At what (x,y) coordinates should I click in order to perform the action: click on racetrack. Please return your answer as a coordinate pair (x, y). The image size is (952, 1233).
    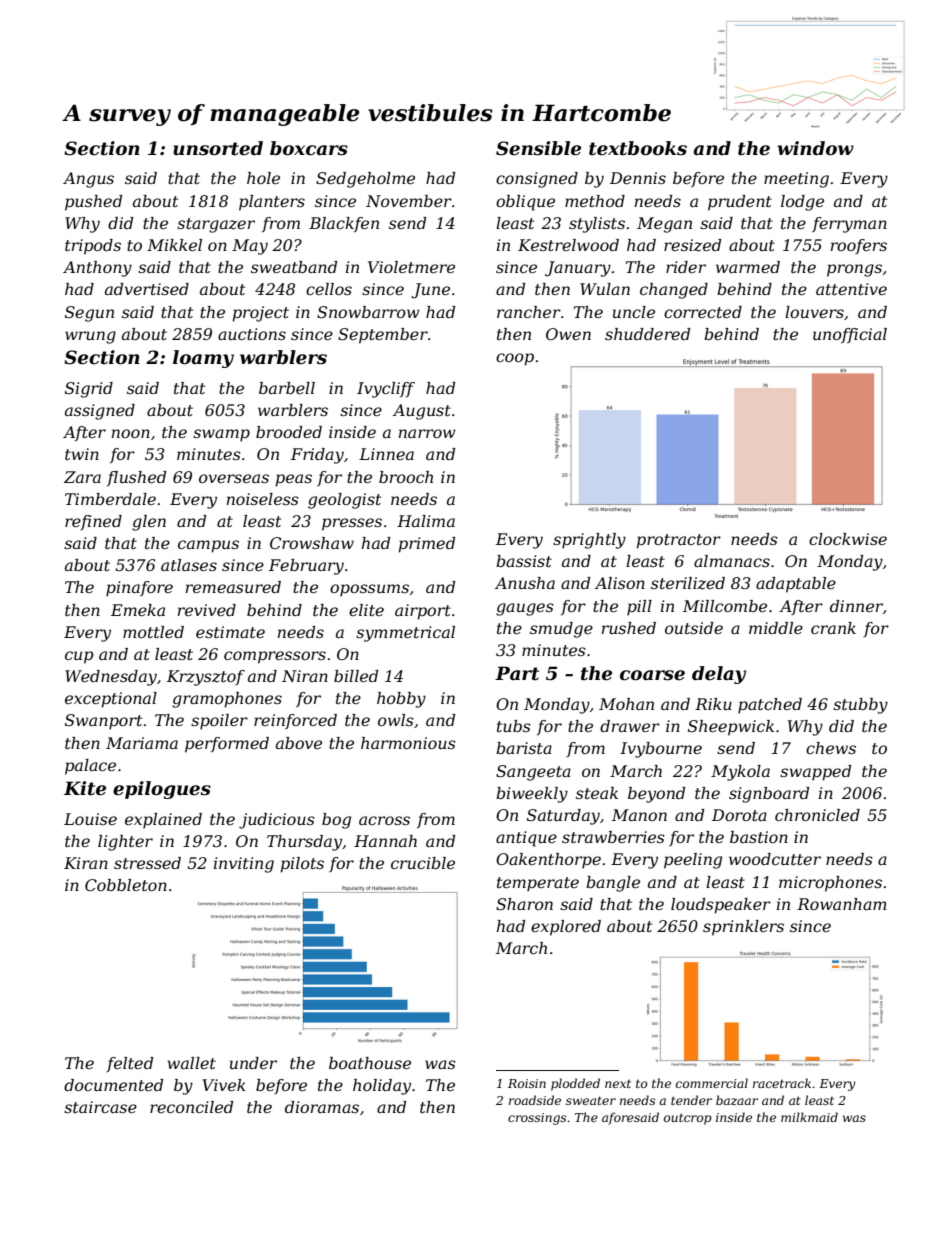
    Looking at the image, I should click on (782, 1083).
